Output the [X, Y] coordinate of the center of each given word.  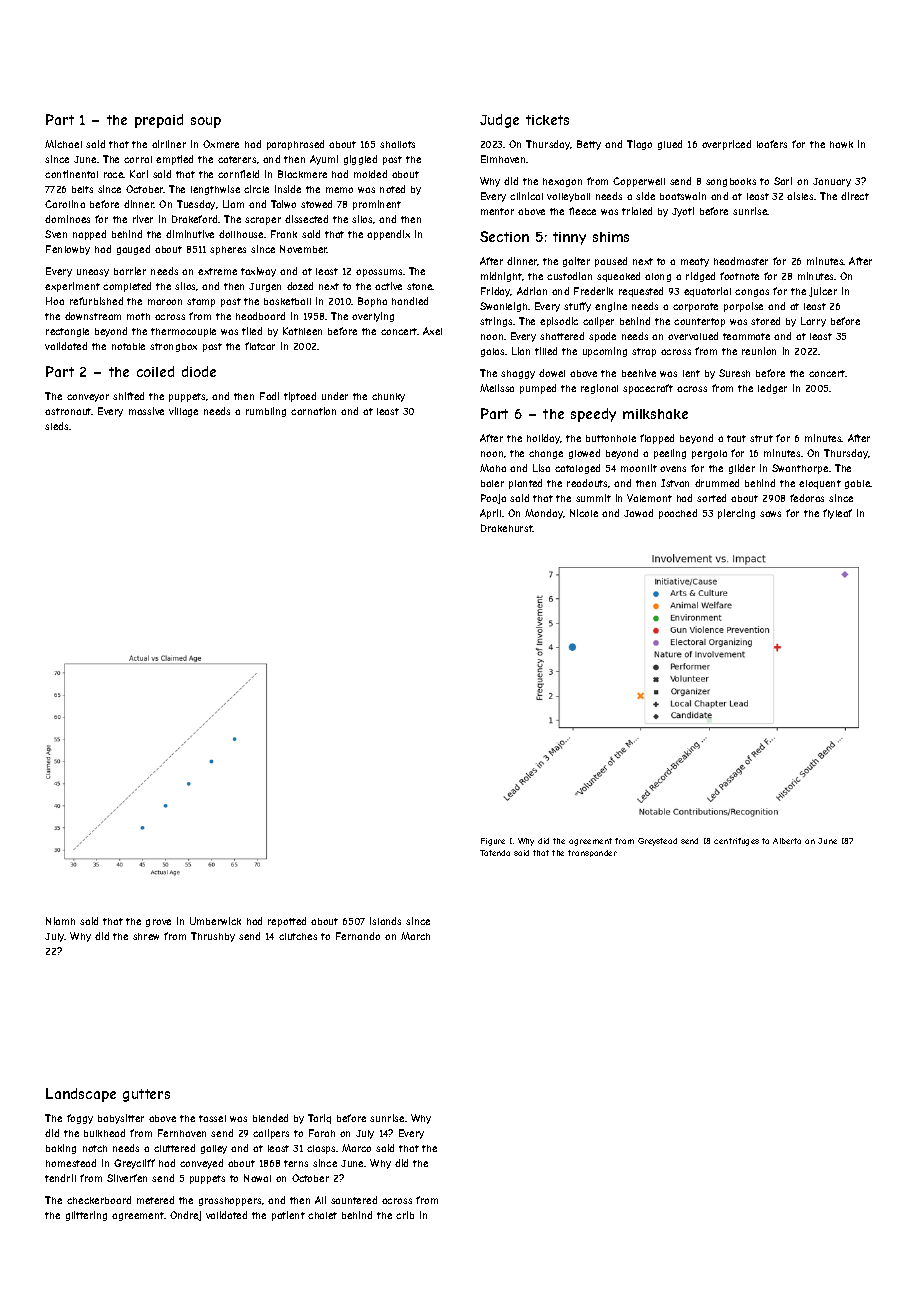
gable [858, 484]
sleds [57, 426]
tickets [547, 120]
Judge [499, 121]
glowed [584, 454]
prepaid [159, 121]
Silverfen [127, 1178]
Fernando [358, 936]
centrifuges [736, 842]
